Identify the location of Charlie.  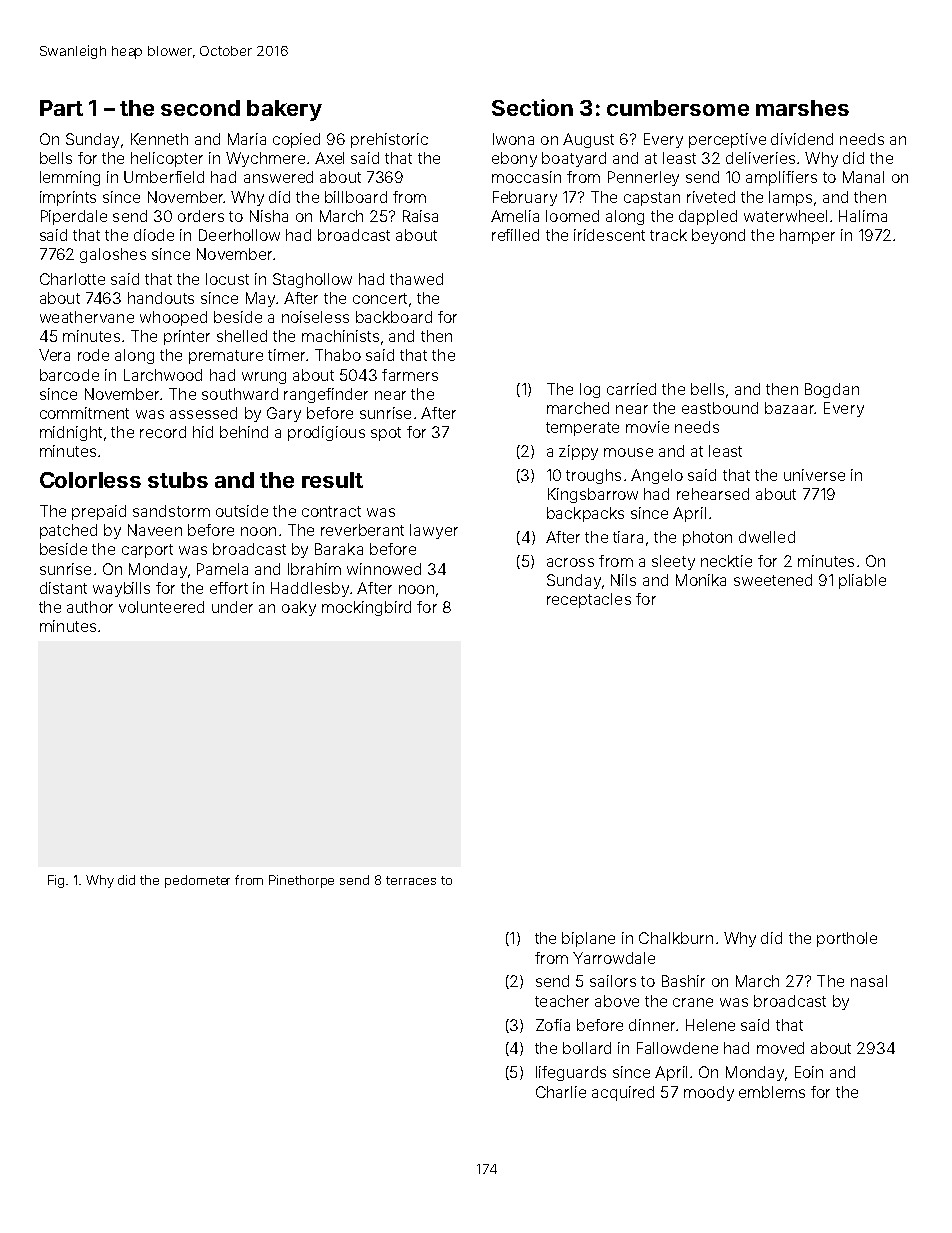
(561, 1092).
